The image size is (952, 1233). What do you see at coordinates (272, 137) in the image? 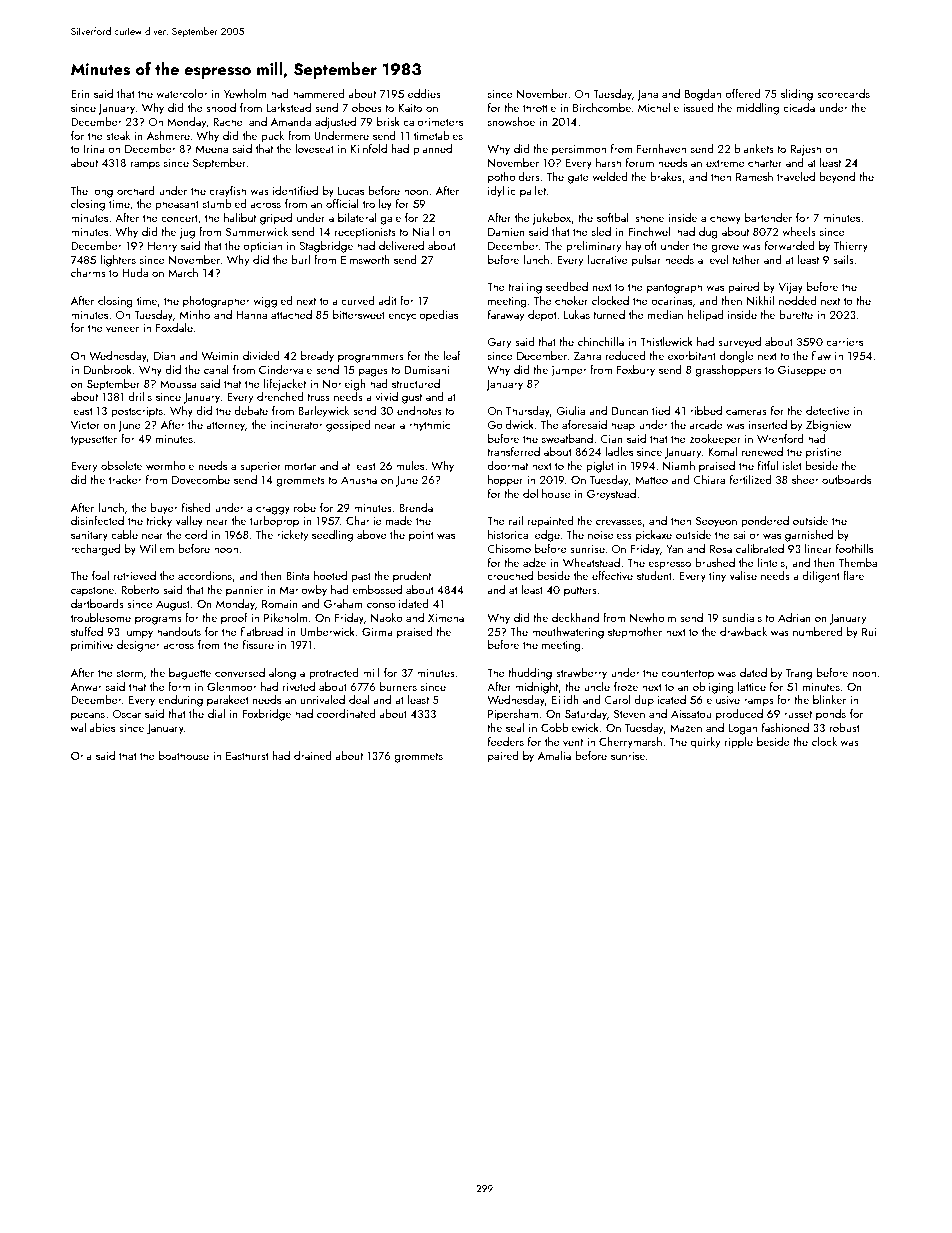
I see `puck` at bounding box center [272, 137].
